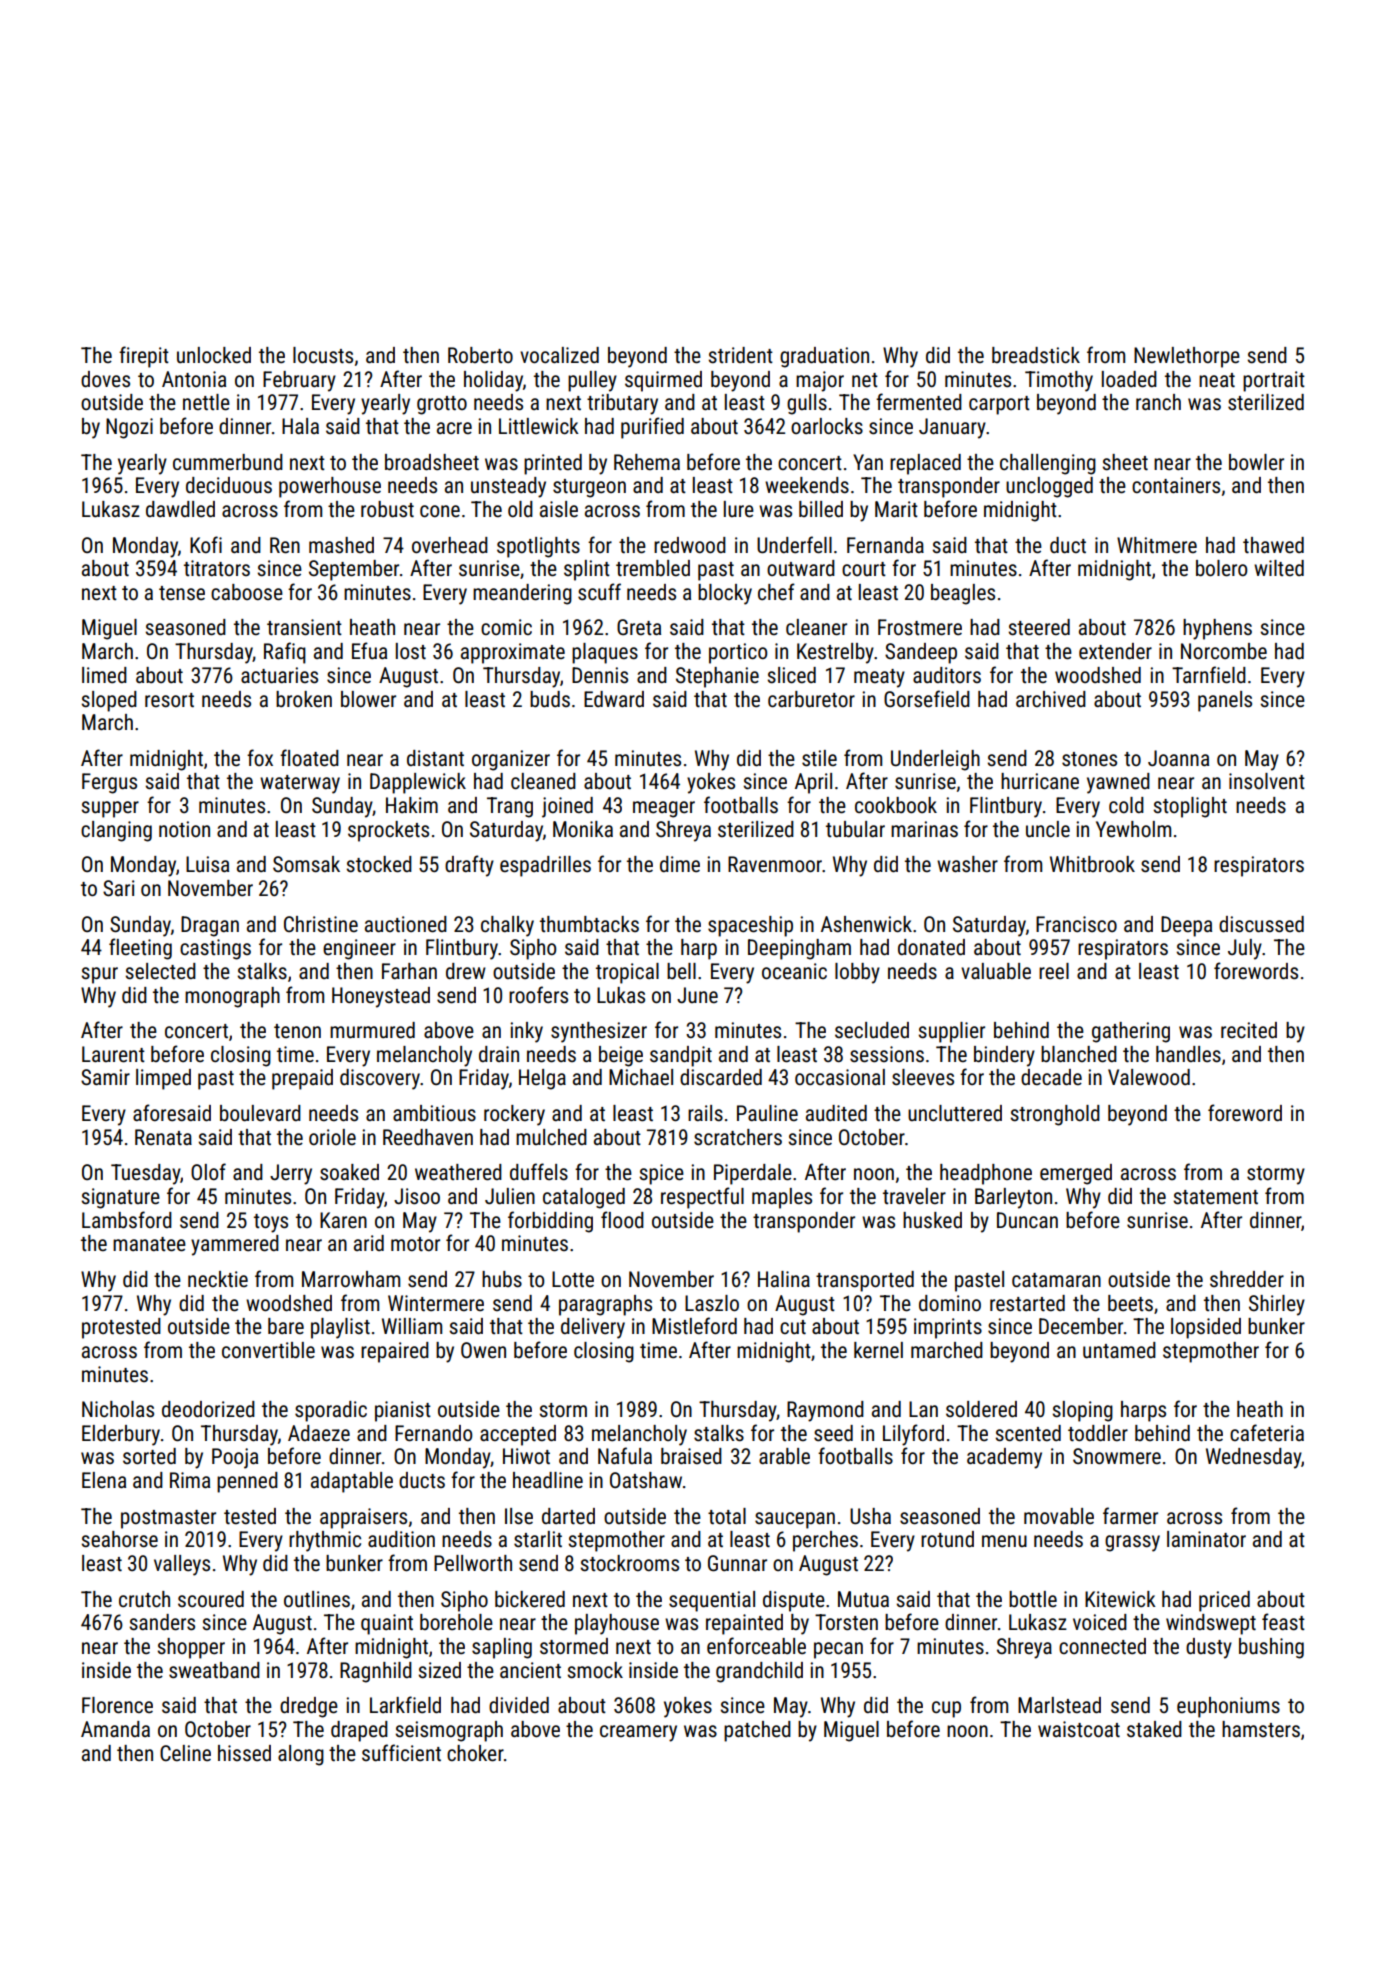 Image resolution: width=1386 pixels, height=1969 pixels. Describe the element at coordinates (1154, 1729) in the screenshot. I see `staked` at that location.
